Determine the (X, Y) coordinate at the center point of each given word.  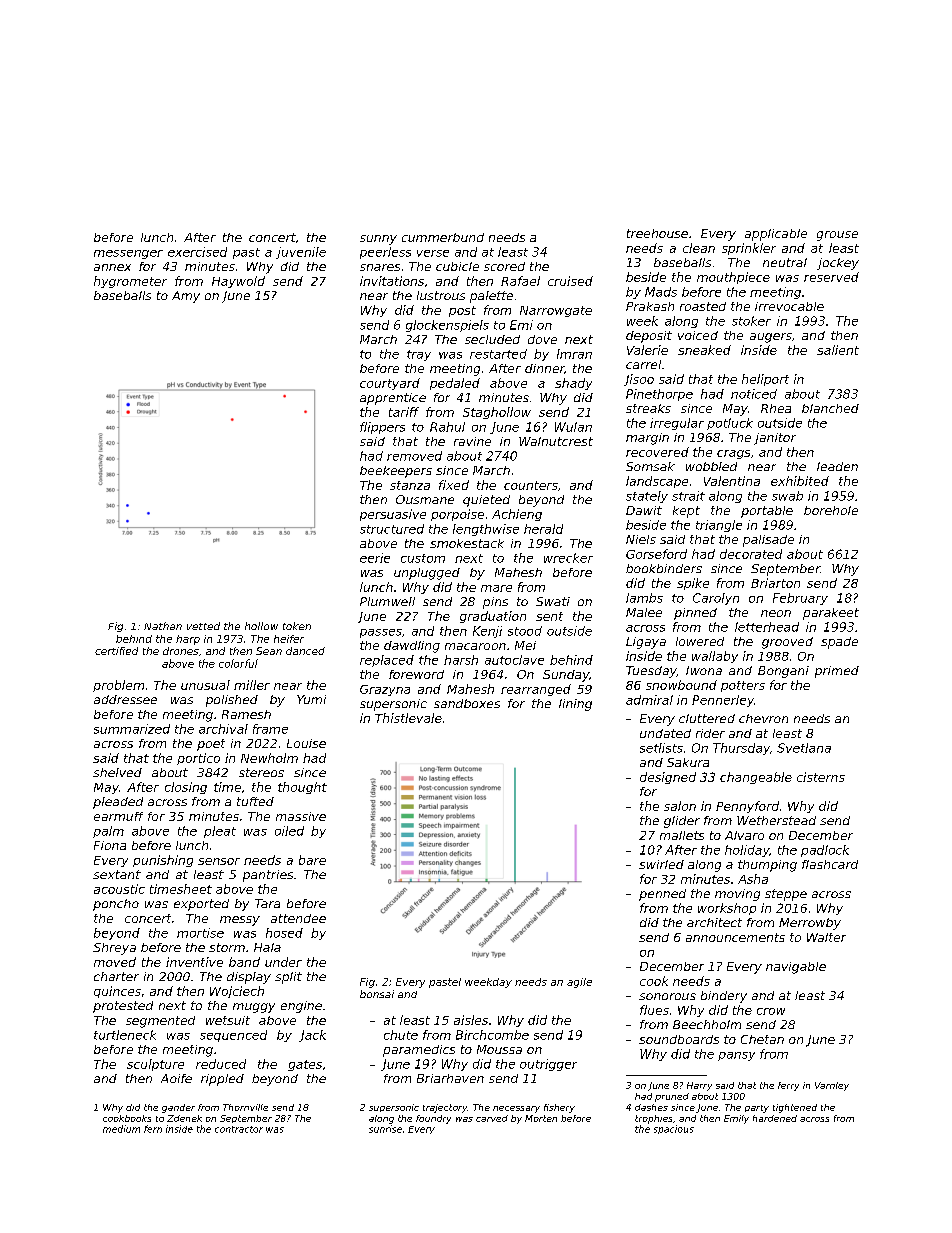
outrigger (548, 1065)
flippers (382, 428)
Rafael (520, 281)
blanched (830, 408)
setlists (661, 748)
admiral (649, 700)
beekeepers (396, 472)
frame (270, 729)
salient (838, 350)
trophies (653, 1119)
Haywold (238, 282)
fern (153, 1129)
